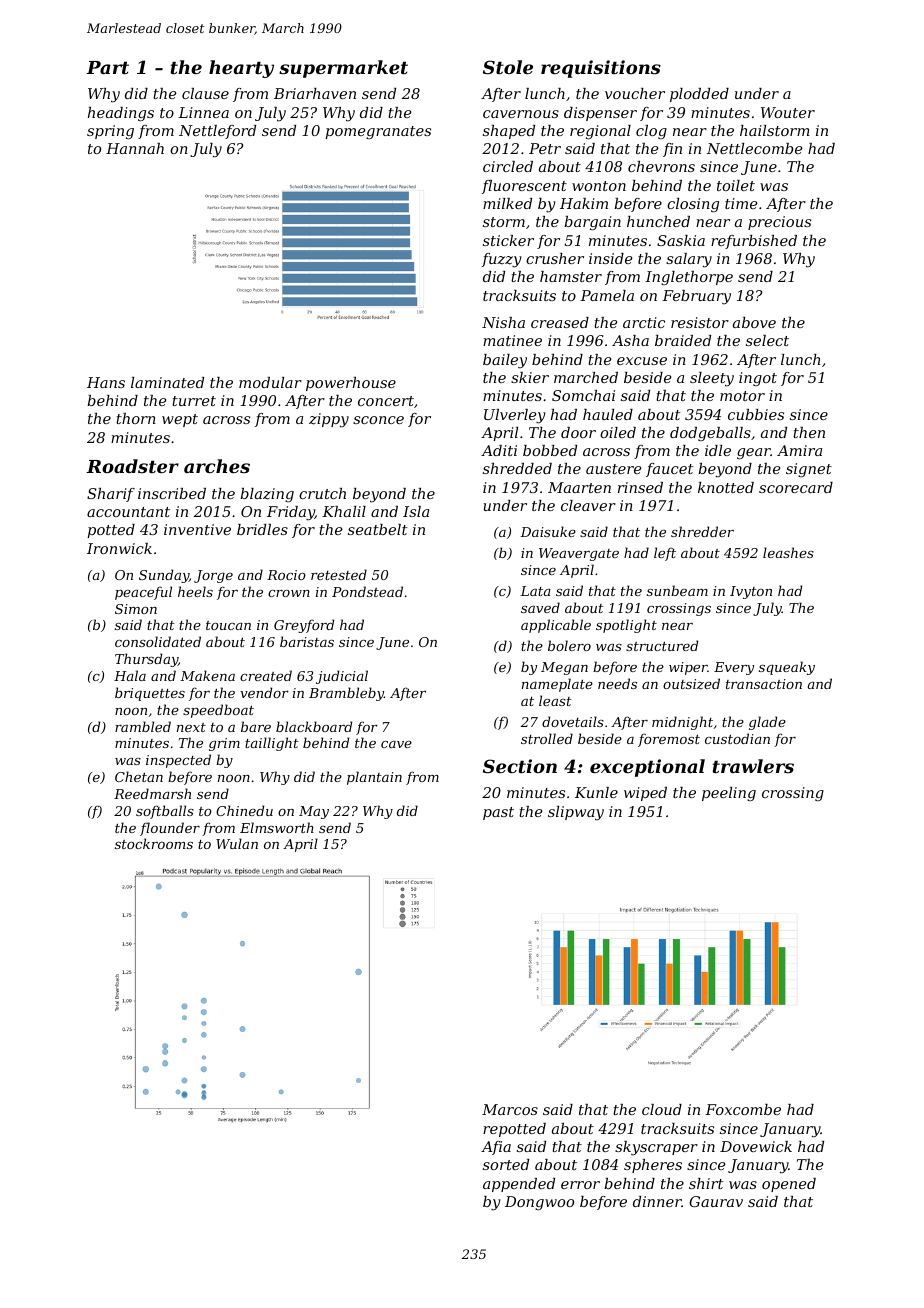  What do you see at coordinates (662, 1109) in the document?
I see `cloud` at bounding box center [662, 1109].
